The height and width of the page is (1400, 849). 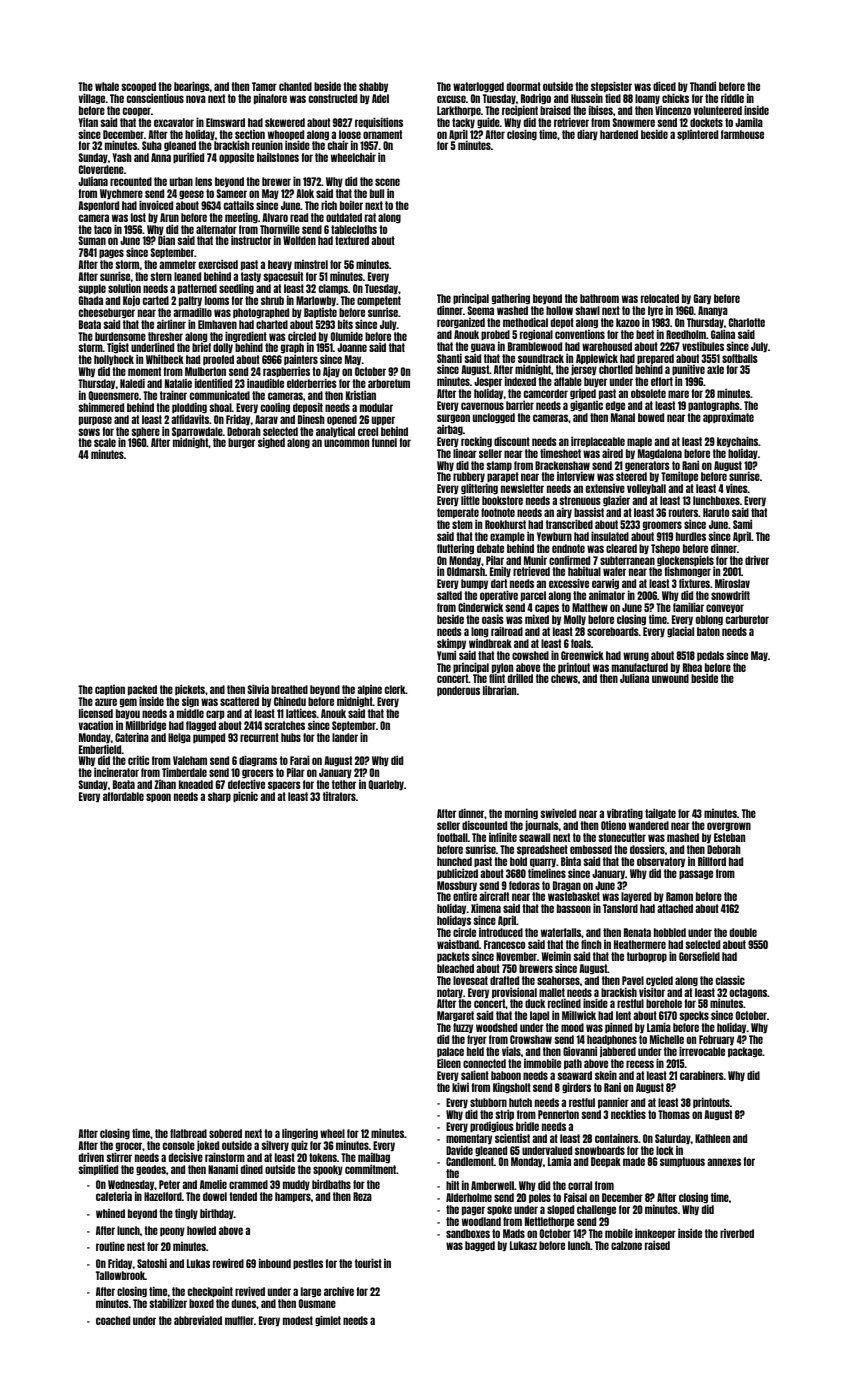 What do you see at coordinates (88, 122) in the page?
I see `Yifan` at bounding box center [88, 122].
